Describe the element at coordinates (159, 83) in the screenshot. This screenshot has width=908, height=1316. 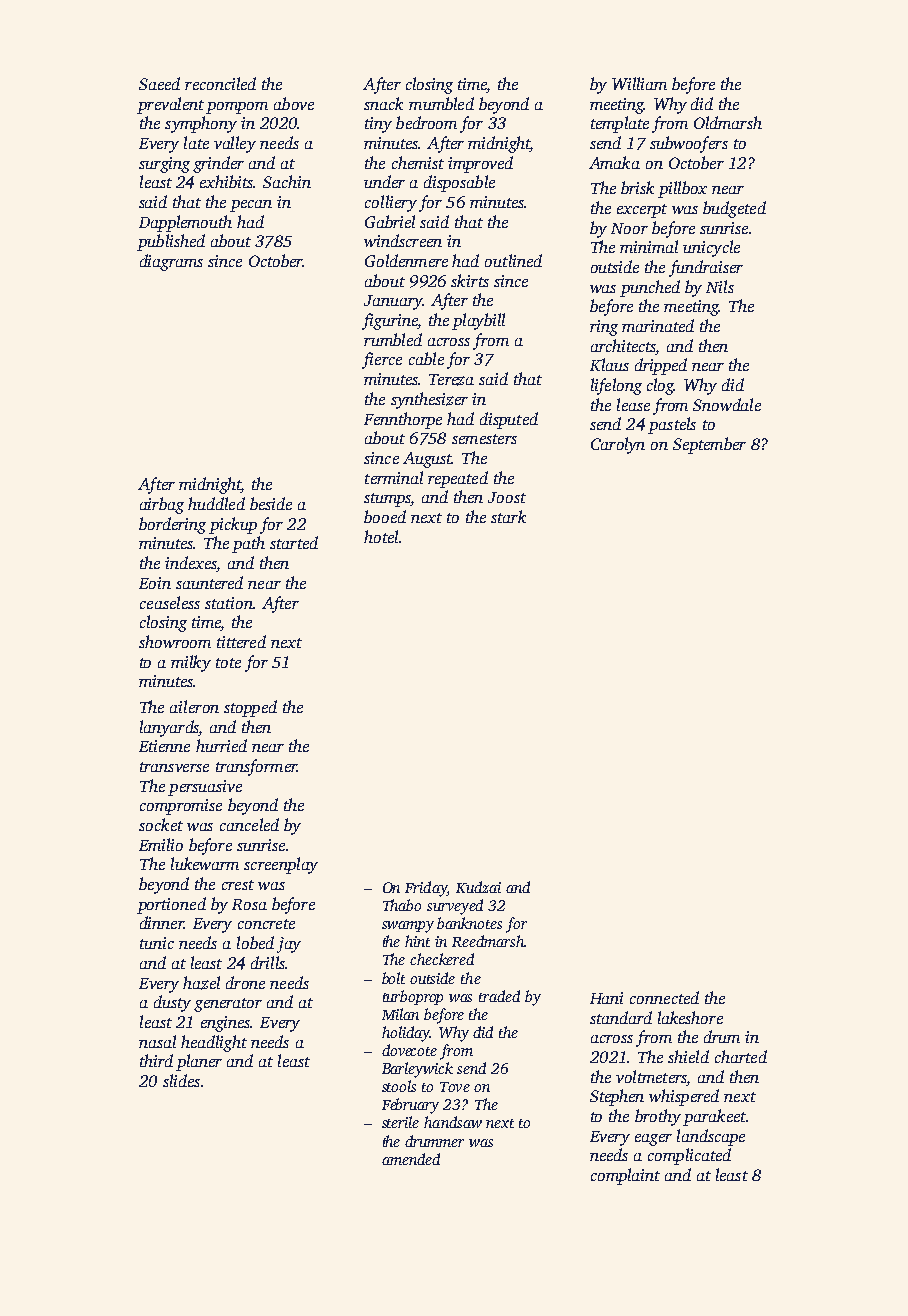
I see `Saeed` at that location.
